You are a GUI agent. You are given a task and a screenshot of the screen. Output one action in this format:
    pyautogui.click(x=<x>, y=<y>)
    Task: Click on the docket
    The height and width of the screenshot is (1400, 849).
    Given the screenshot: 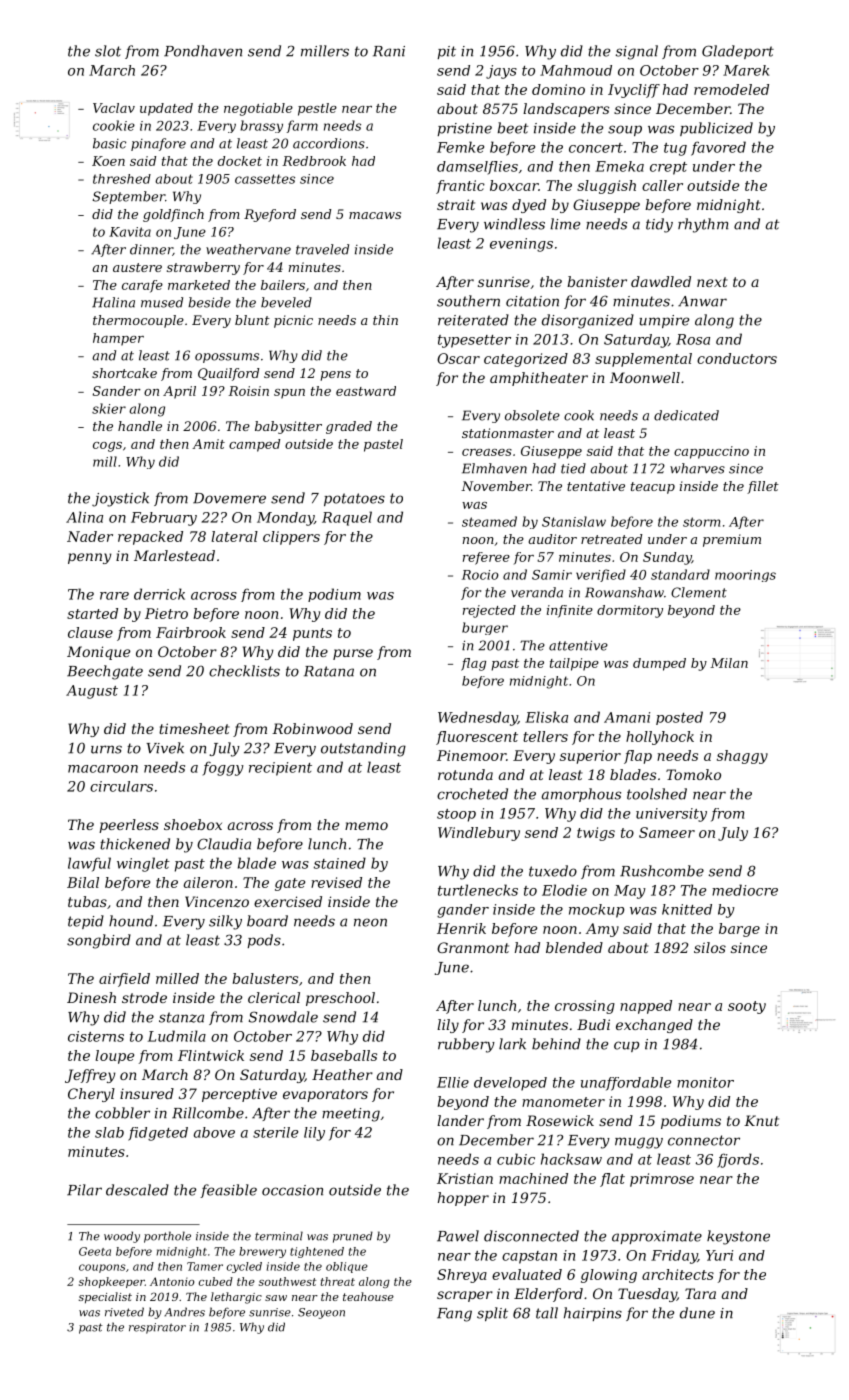 What is the action you would take?
    pyautogui.click(x=240, y=161)
